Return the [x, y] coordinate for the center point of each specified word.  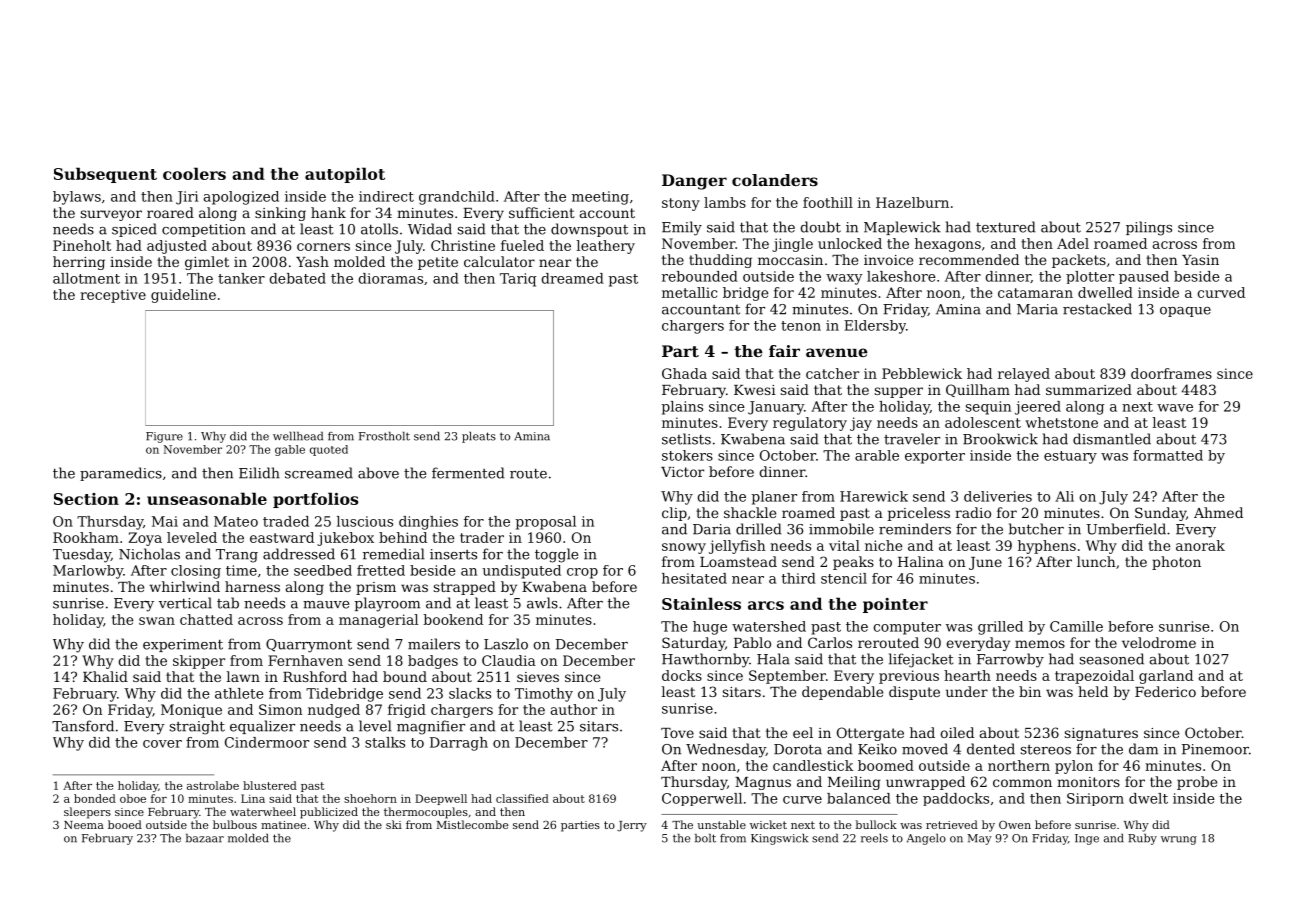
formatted [1168, 455]
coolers [194, 173]
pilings [1149, 228]
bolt [705, 838]
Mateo [236, 521]
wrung [1179, 840]
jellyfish [737, 547]
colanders [775, 180]
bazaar [205, 838]
